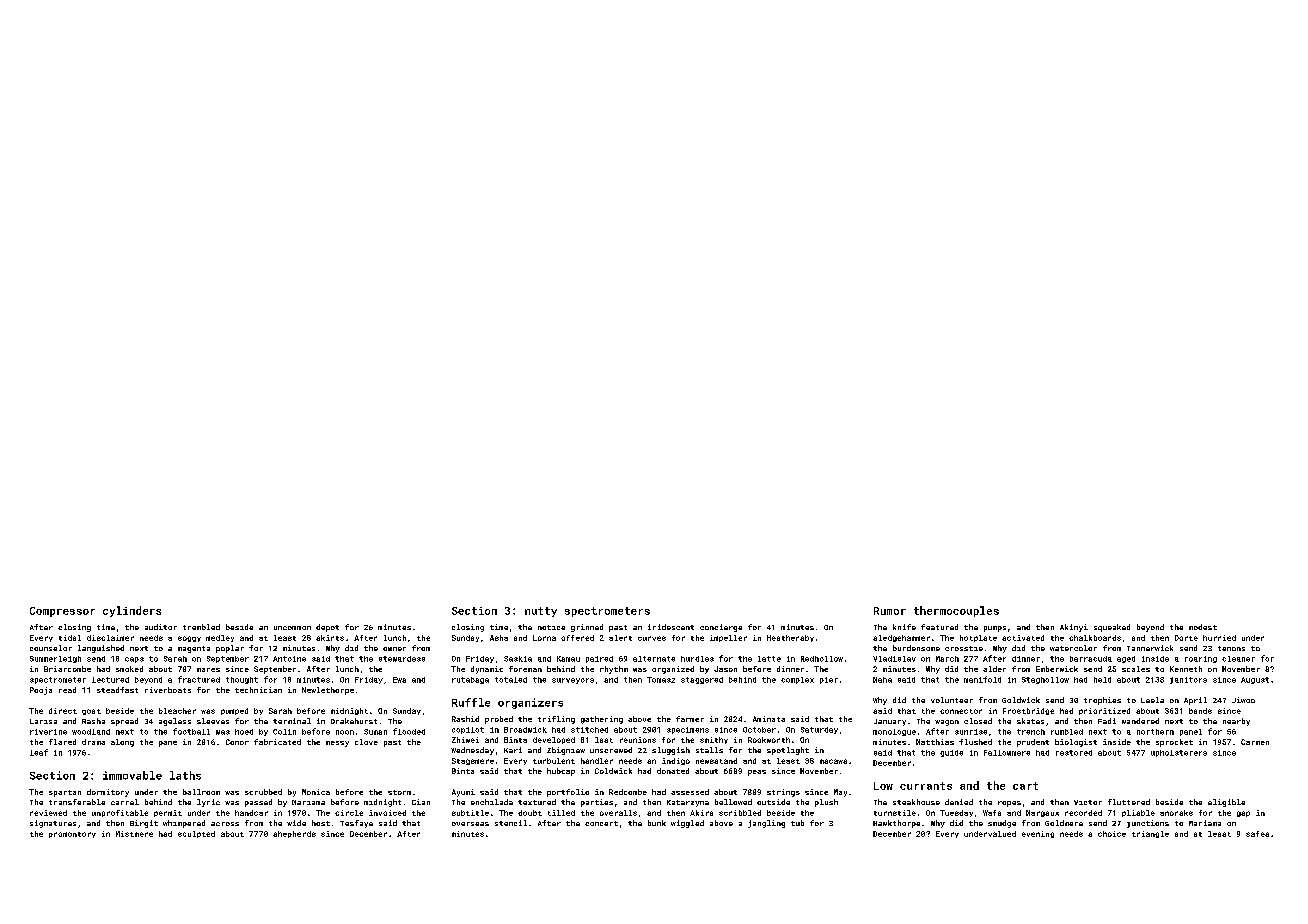 The height and width of the screenshot is (924, 1308). Describe the element at coordinates (956, 611) in the screenshot. I see `thermocouples` at that location.
